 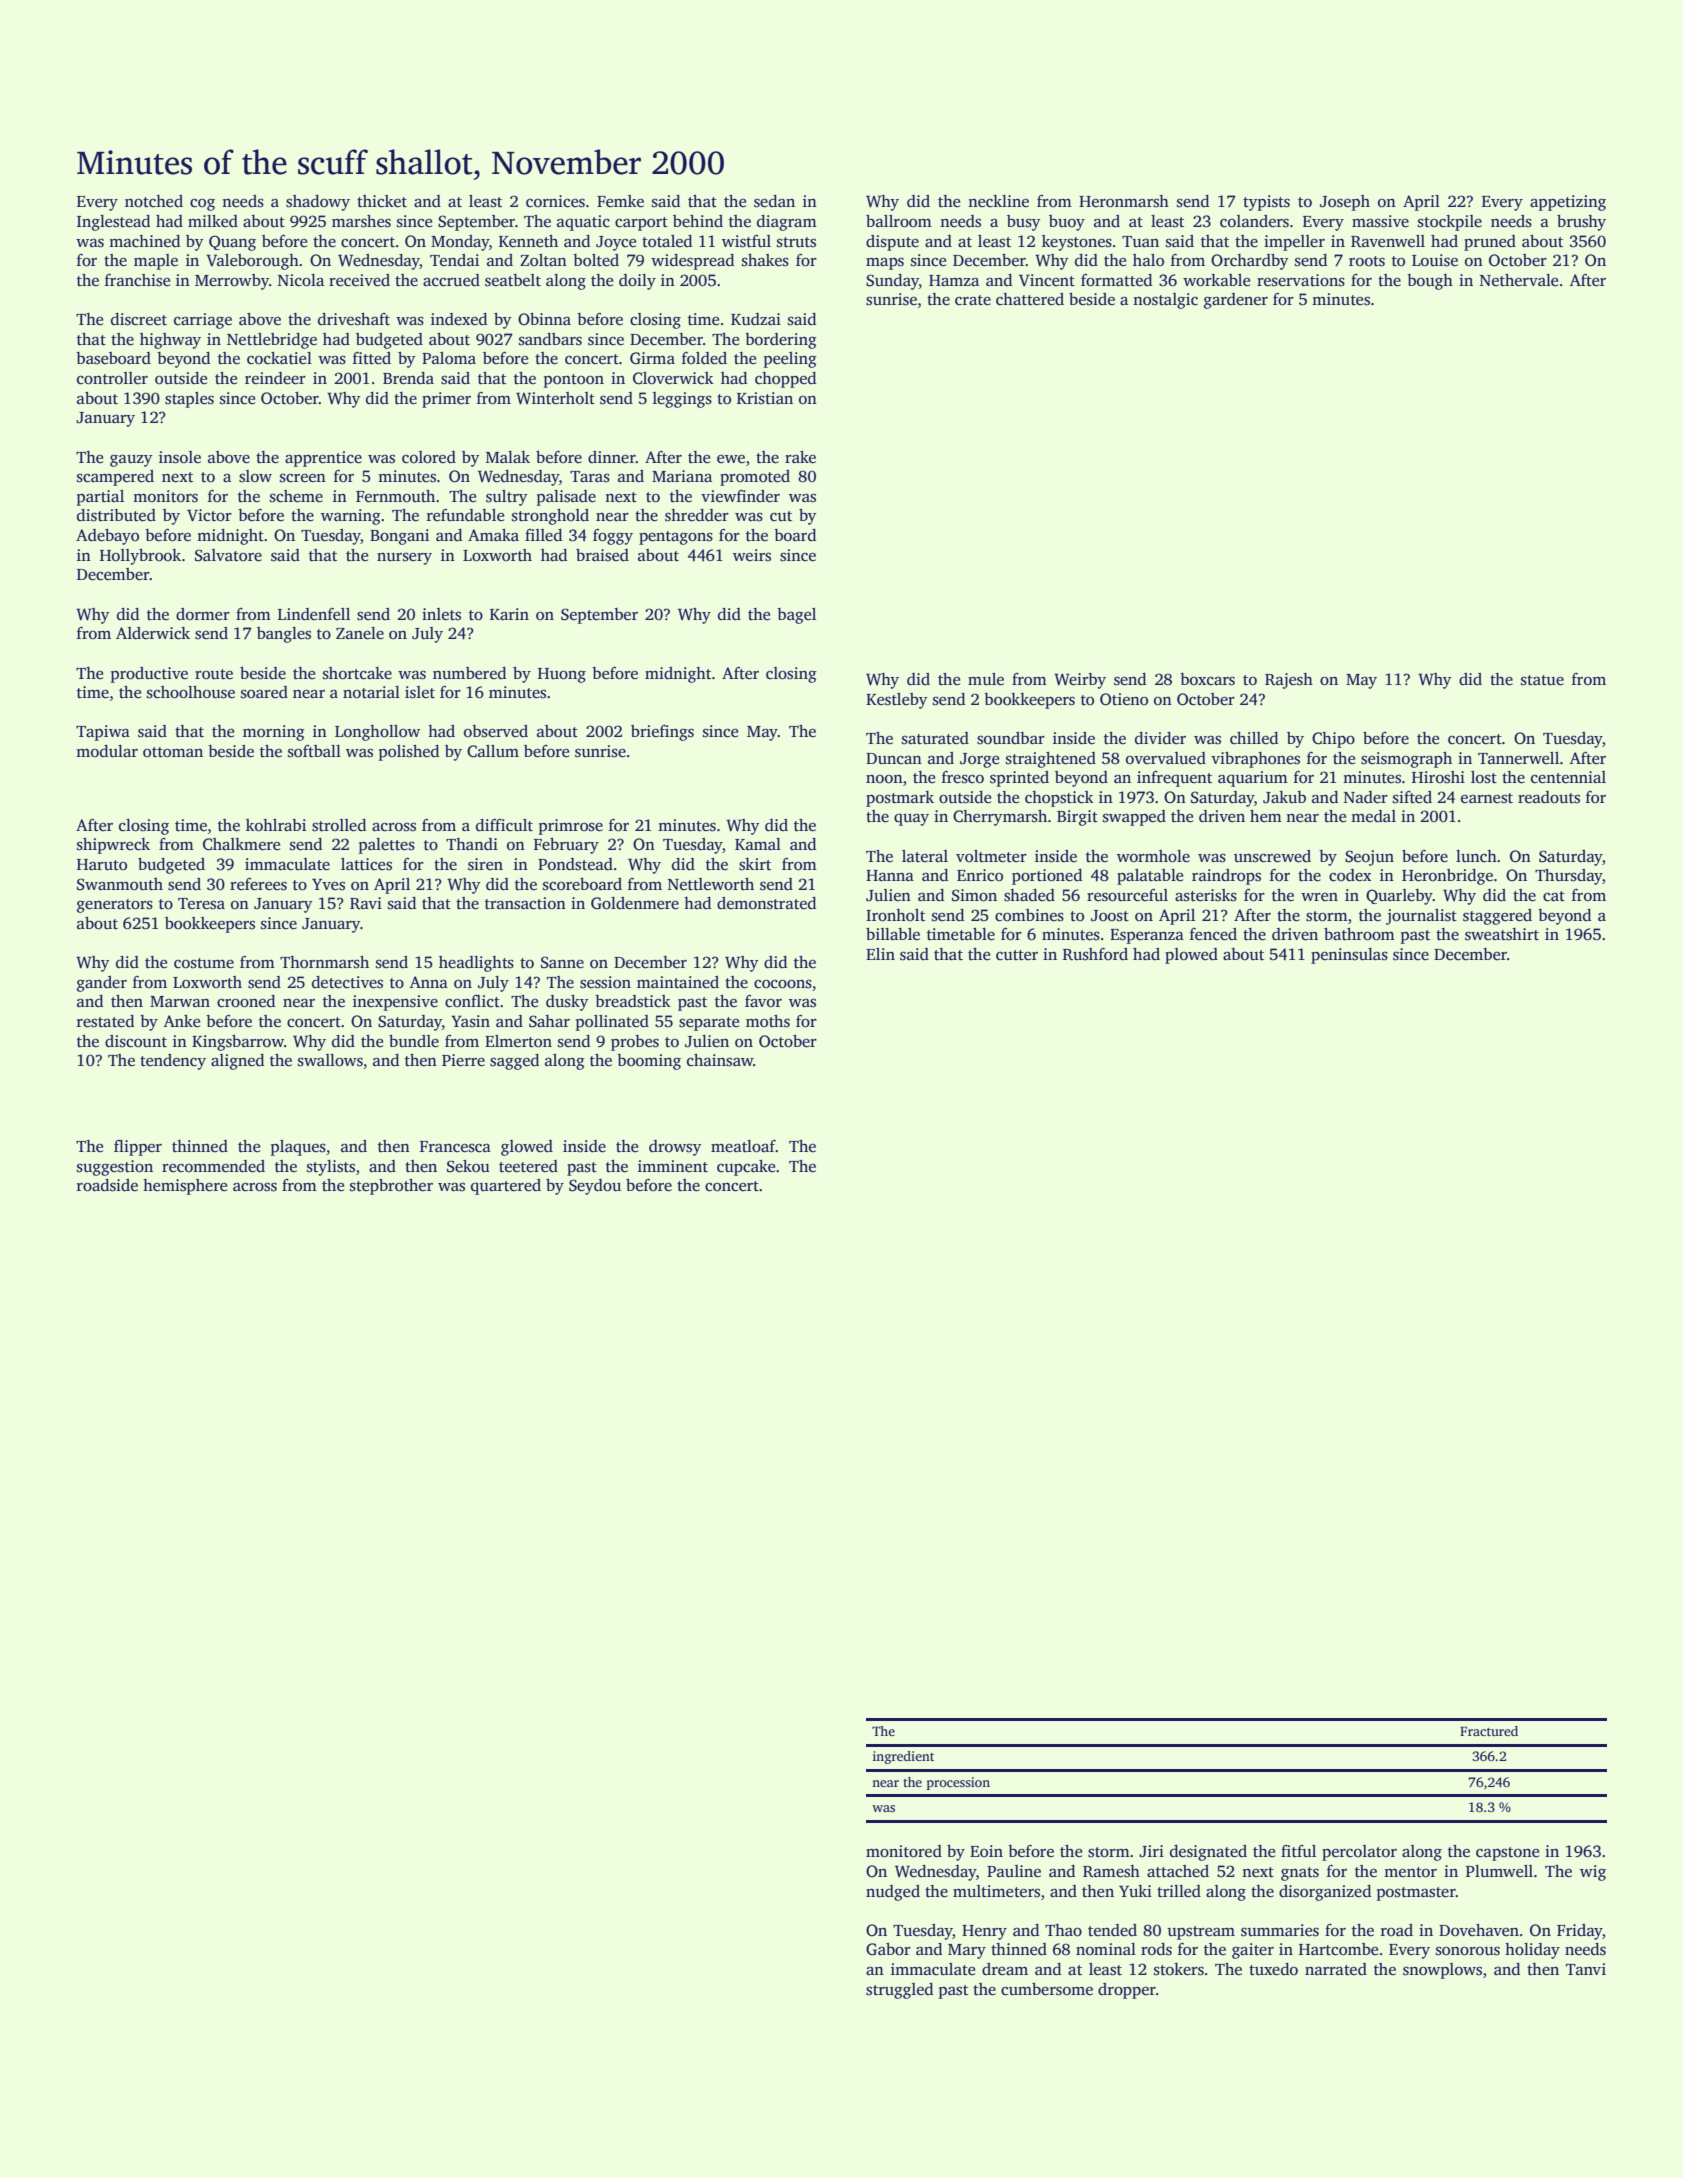 I want to click on controller, so click(x=112, y=378).
